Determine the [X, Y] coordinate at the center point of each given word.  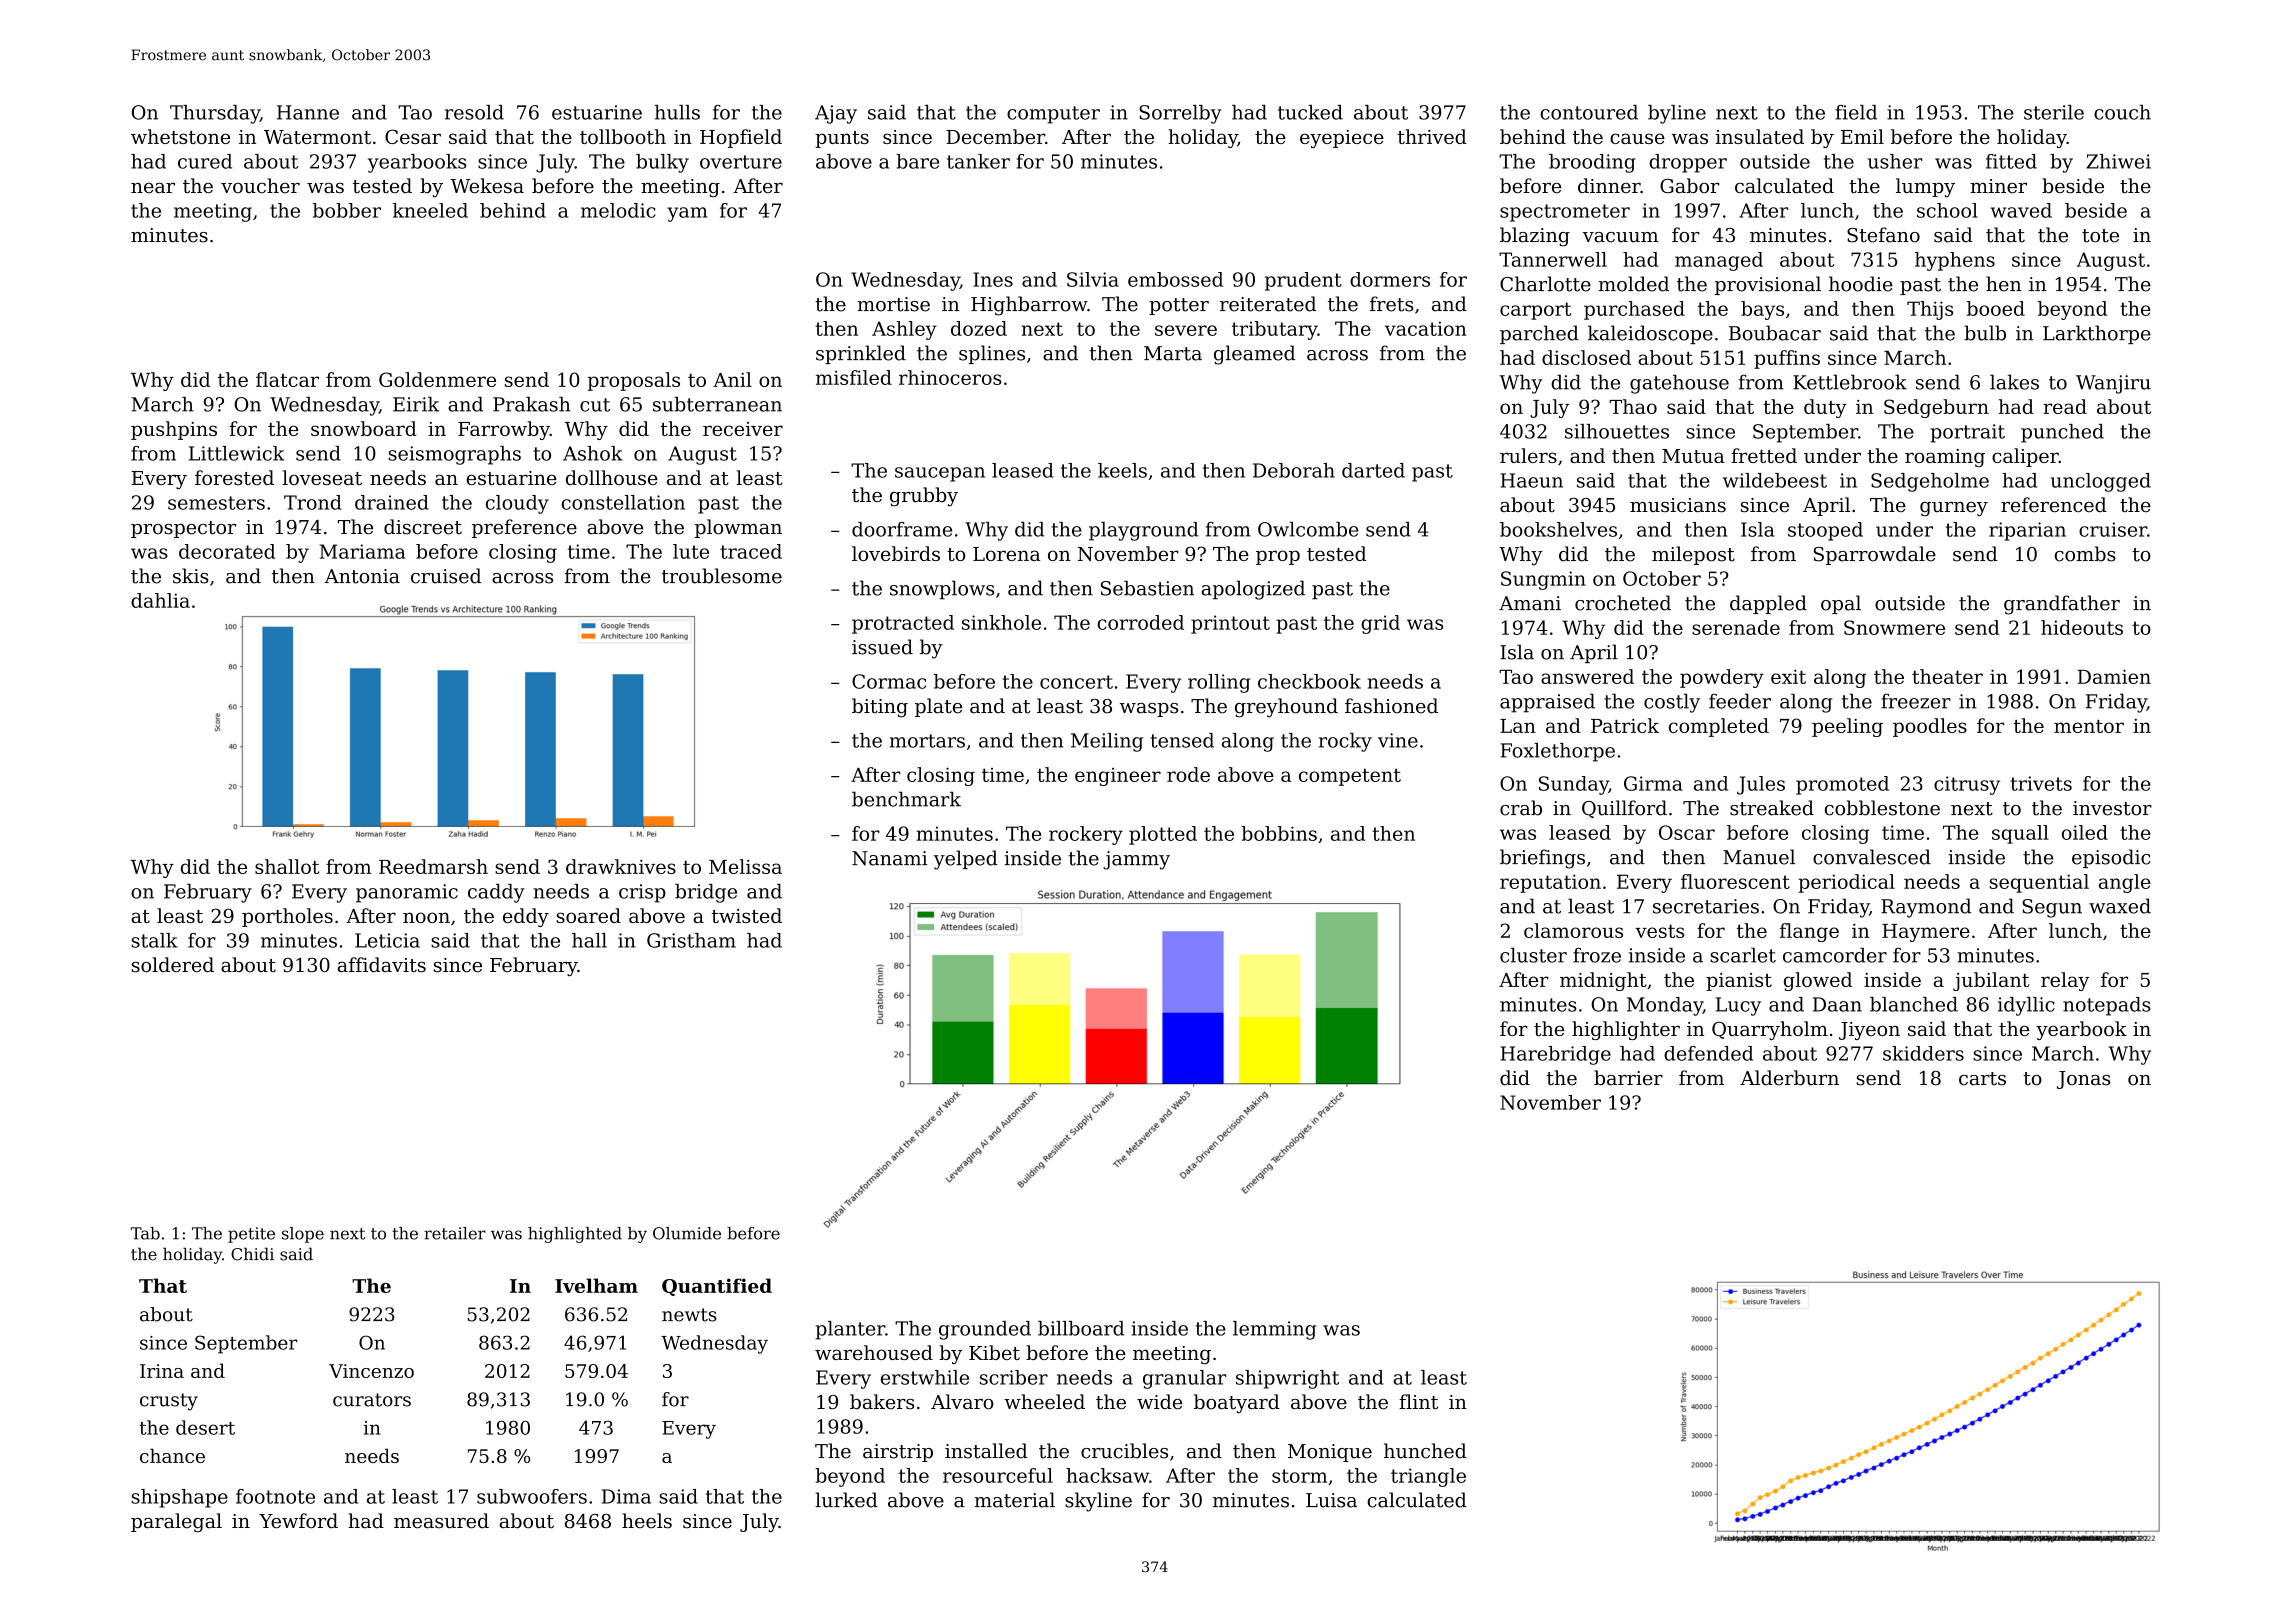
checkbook [1309, 681]
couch [2122, 112]
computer [1053, 115]
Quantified [717, 1287]
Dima [626, 1496]
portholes [287, 917]
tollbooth [623, 136]
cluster [1533, 955]
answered [1587, 676]
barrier [1628, 1078]
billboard [1081, 1328]
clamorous [1573, 930]
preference [524, 528]
